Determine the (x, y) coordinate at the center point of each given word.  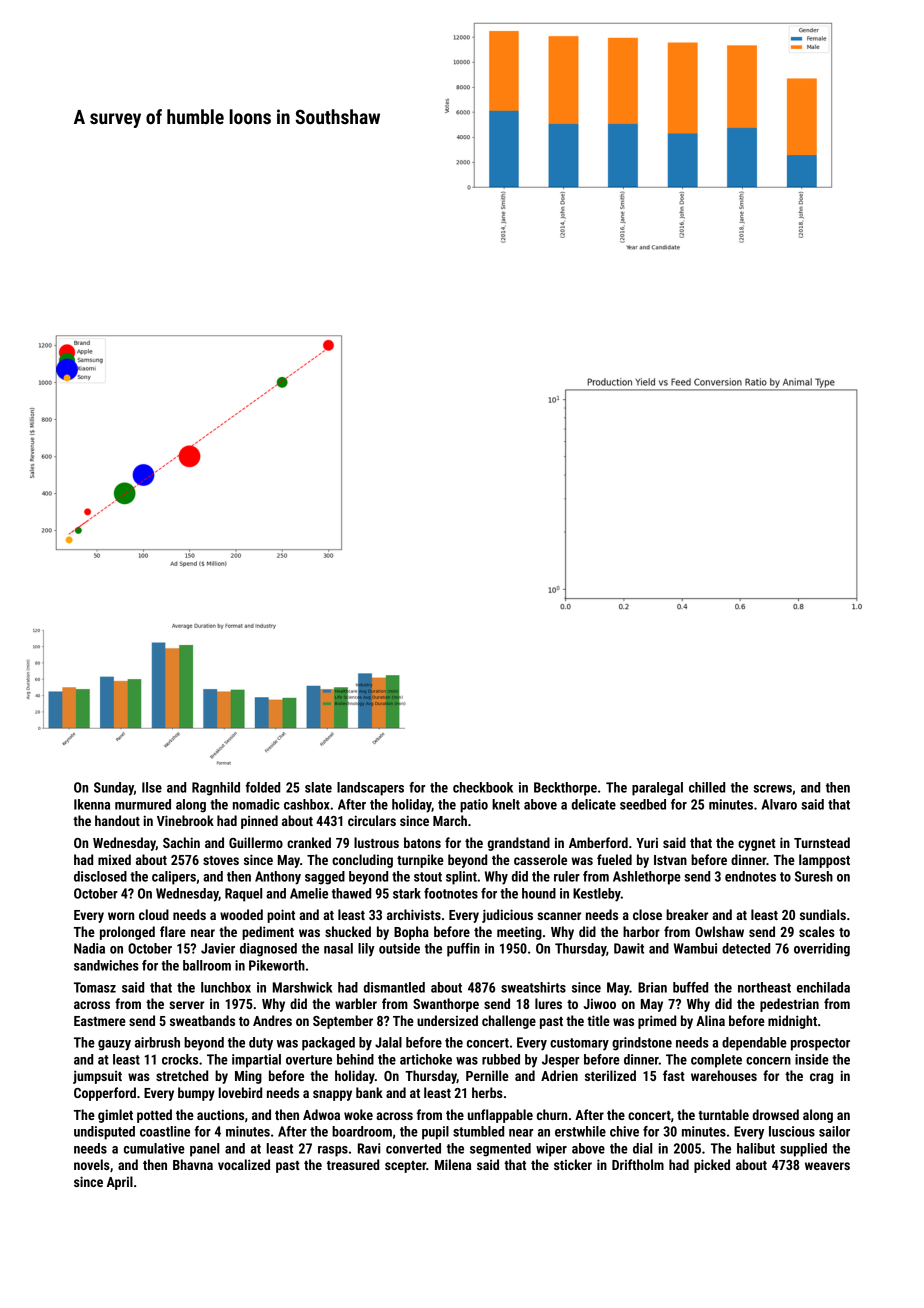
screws (772, 789)
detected (746, 948)
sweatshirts (533, 987)
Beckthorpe (565, 789)
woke (358, 1114)
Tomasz (95, 987)
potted (154, 1116)
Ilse (152, 787)
